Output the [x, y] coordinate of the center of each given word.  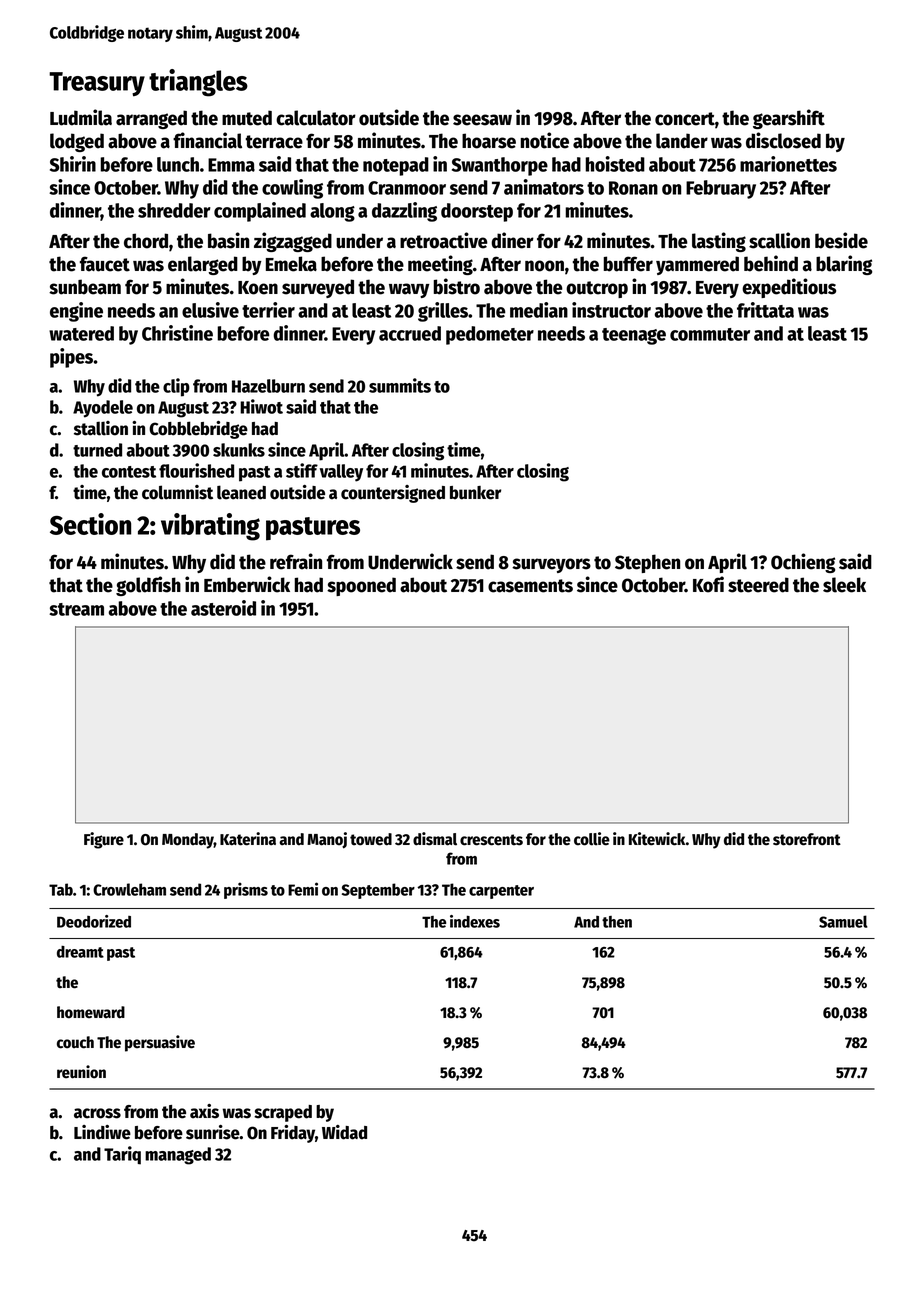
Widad [344, 1132]
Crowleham [129, 889]
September [378, 891]
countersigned [393, 494]
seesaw [482, 120]
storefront [807, 839]
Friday [293, 1134]
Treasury [97, 84]
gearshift [789, 119]
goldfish [148, 586]
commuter [710, 334]
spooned [361, 586]
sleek [844, 585]
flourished [196, 470]
